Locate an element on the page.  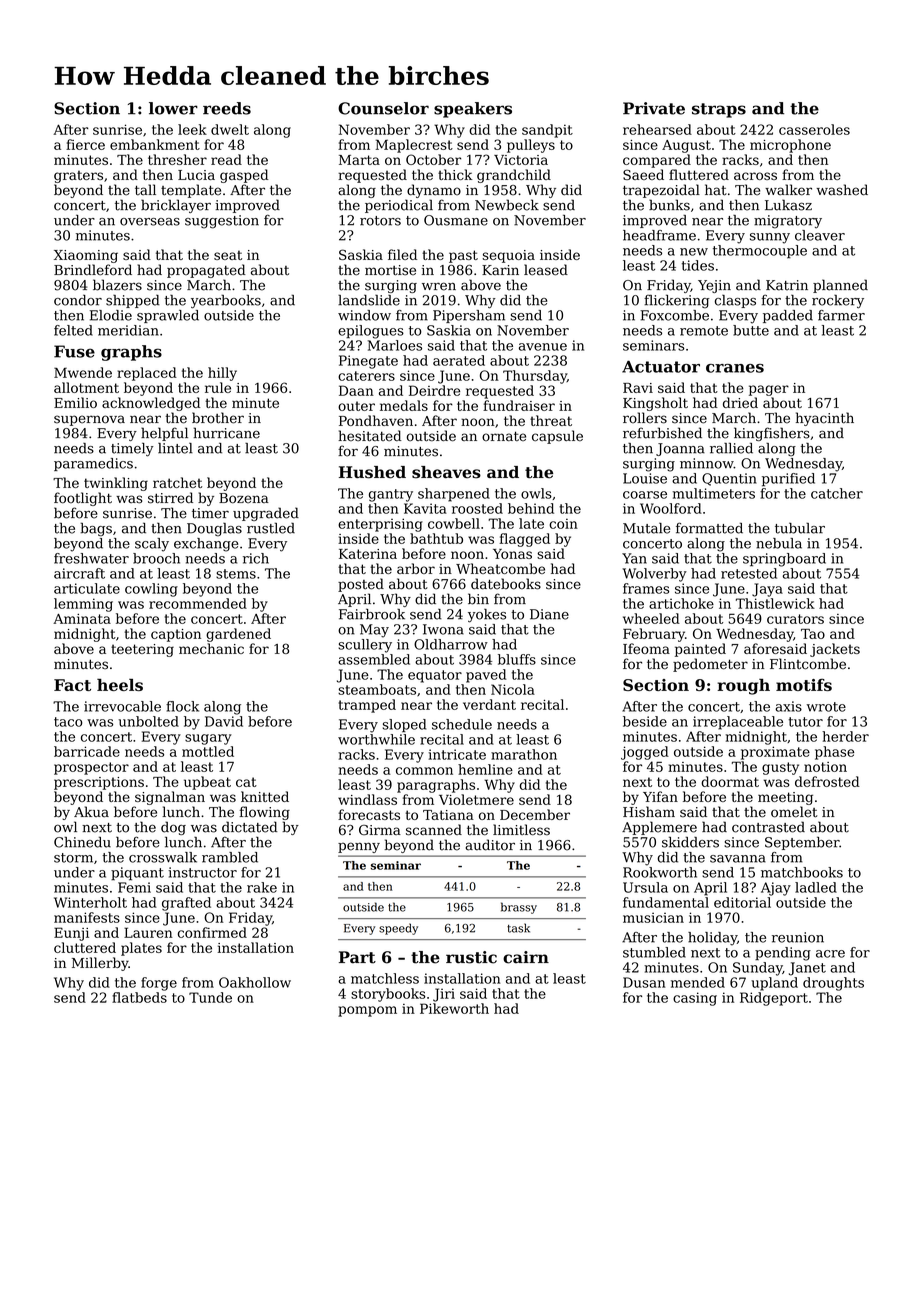
brother is located at coordinates (218, 418).
